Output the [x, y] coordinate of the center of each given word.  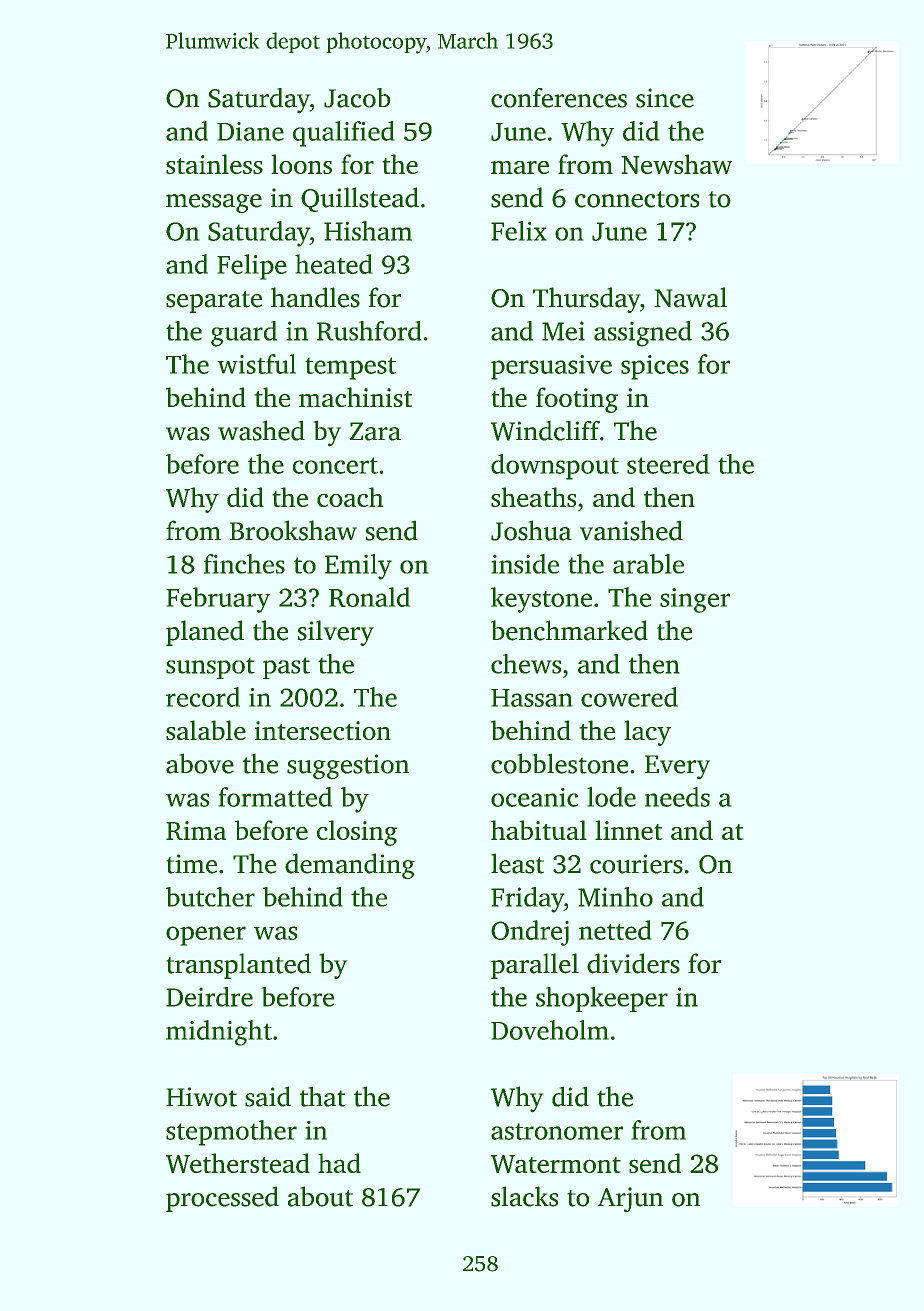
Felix [518, 231]
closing [357, 833]
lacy [647, 733]
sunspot [210, 668]
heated [333, 264]
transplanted [239, 966]
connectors [637, 199]
